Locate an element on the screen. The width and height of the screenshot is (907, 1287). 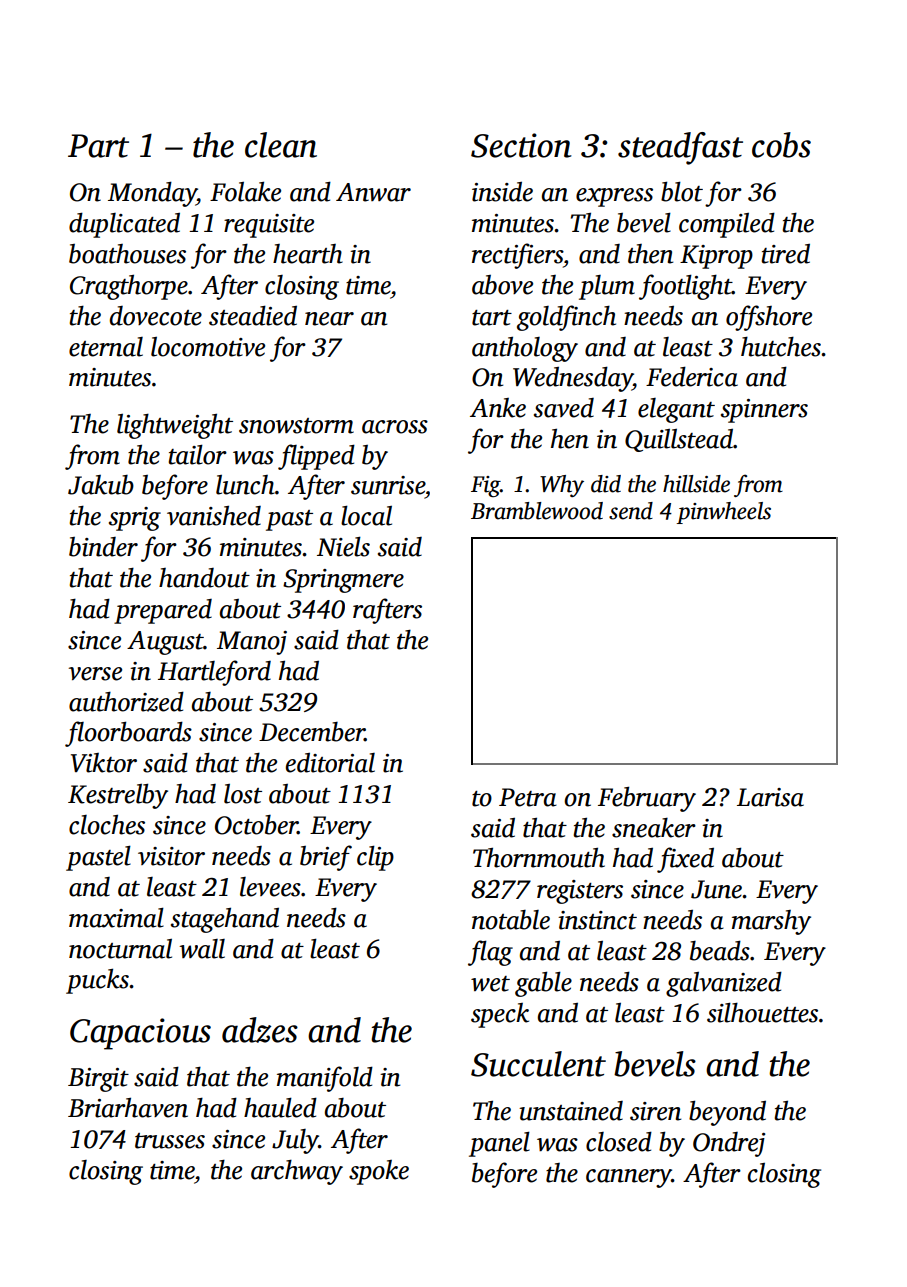
lunch is located at coordinates (245, 485).
